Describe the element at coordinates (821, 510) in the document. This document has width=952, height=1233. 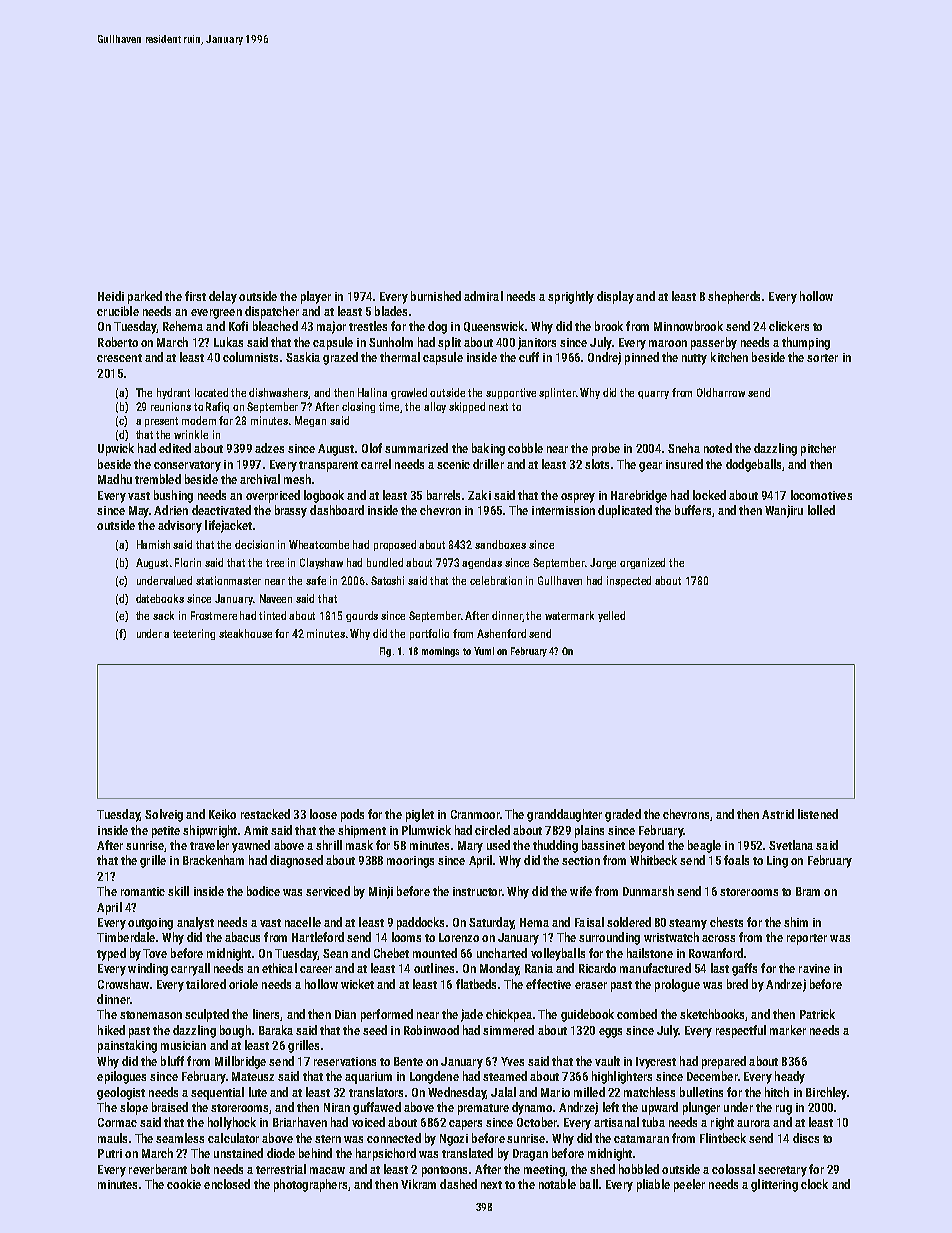
I see `lolled` at that location.
